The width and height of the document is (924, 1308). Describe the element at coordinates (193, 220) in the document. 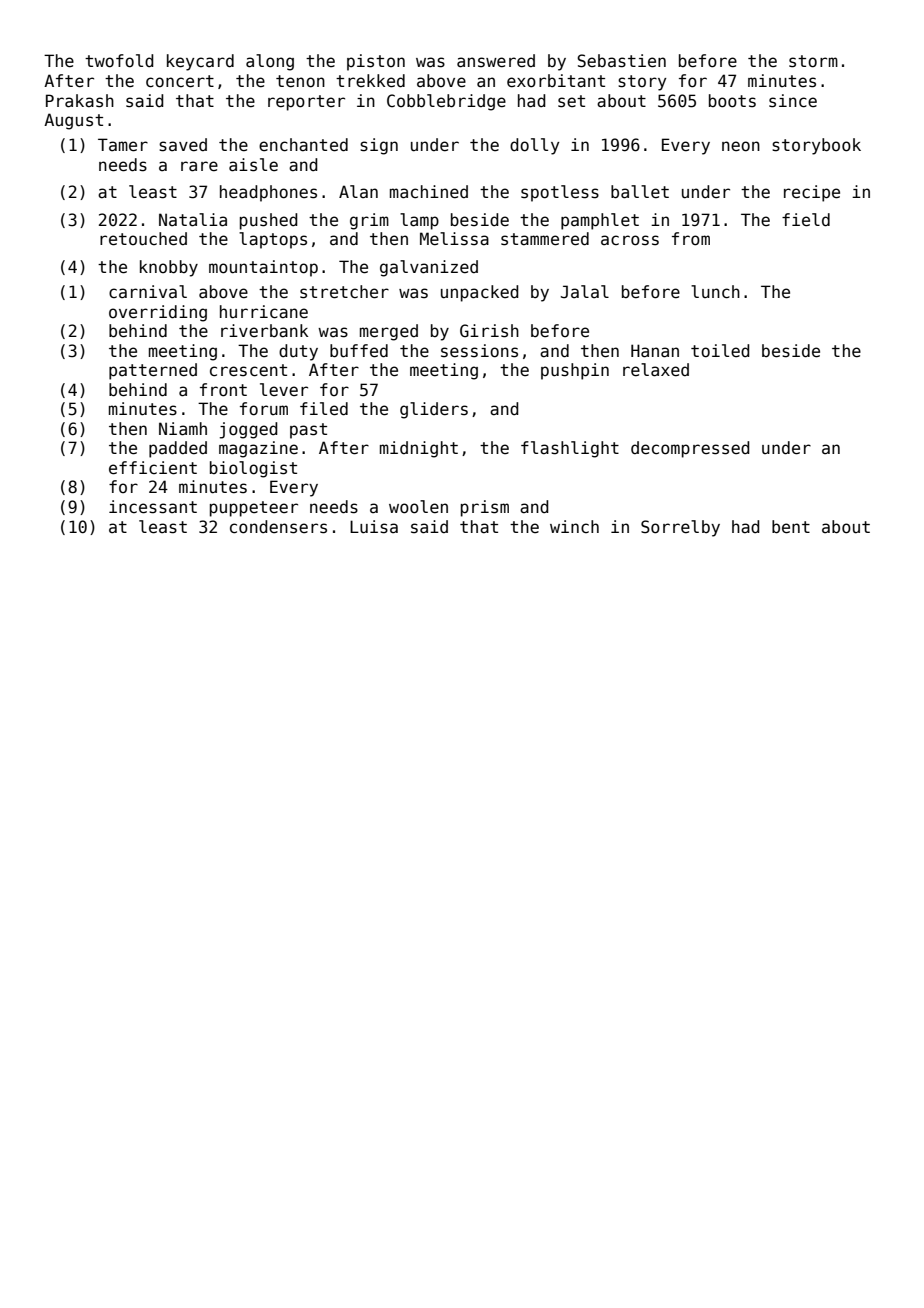

I see `Natalia` at that location.
